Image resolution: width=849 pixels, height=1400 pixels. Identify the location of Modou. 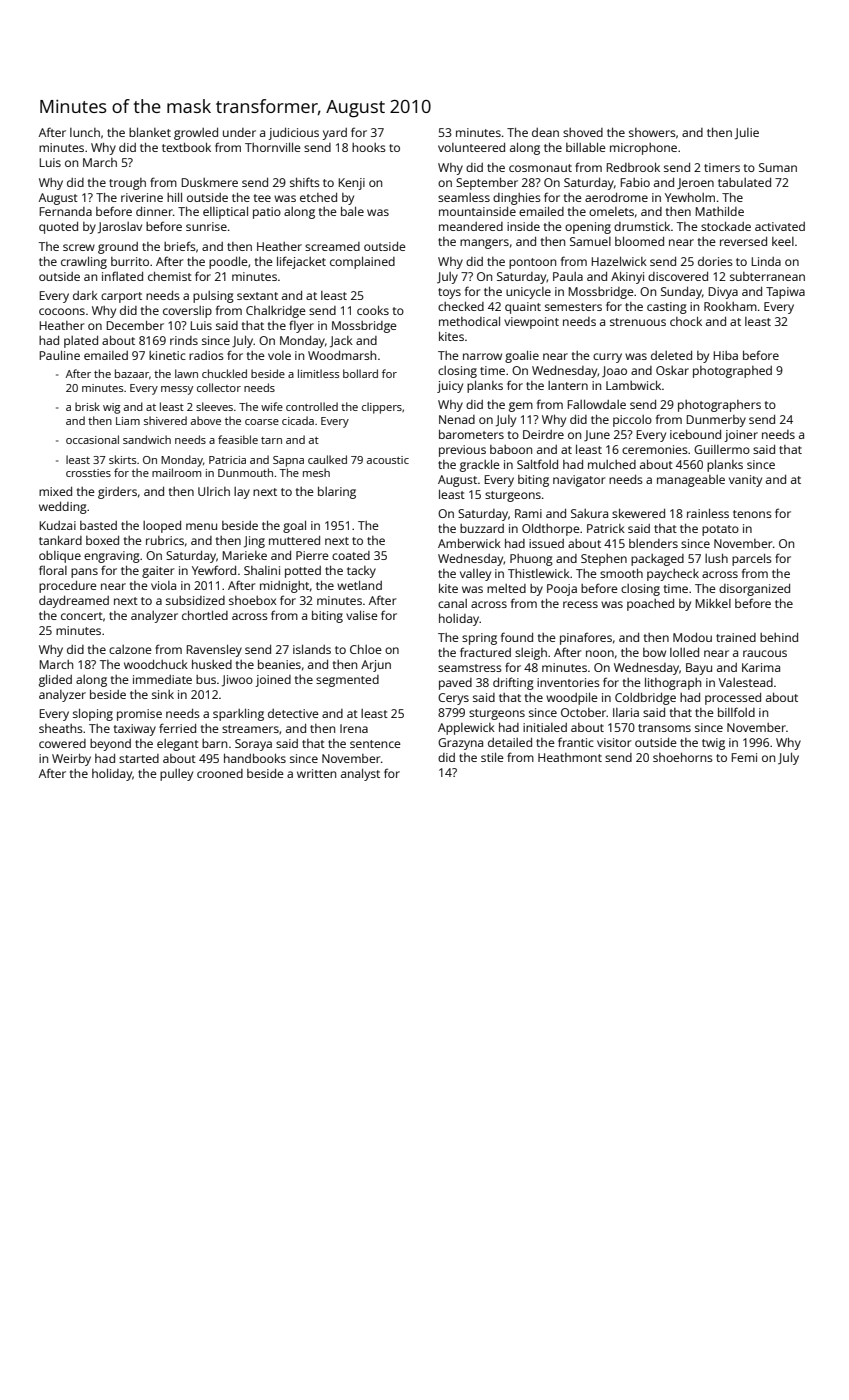
(692, 637).
